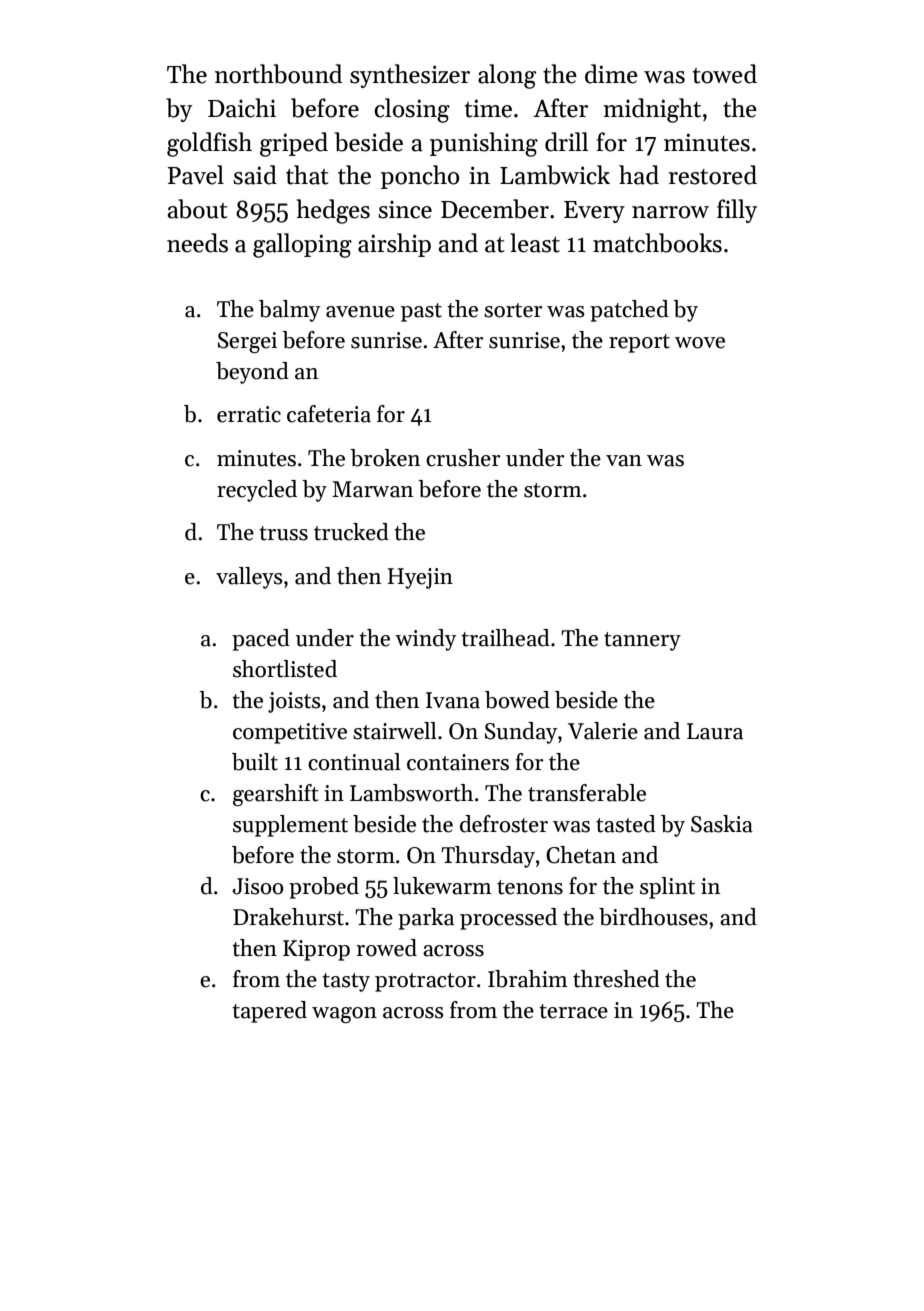 The image size is (924, 1311). What do you see at coordinates (247, 342) in the document?
I see `Sergei` at bounding box center [247, 342].
